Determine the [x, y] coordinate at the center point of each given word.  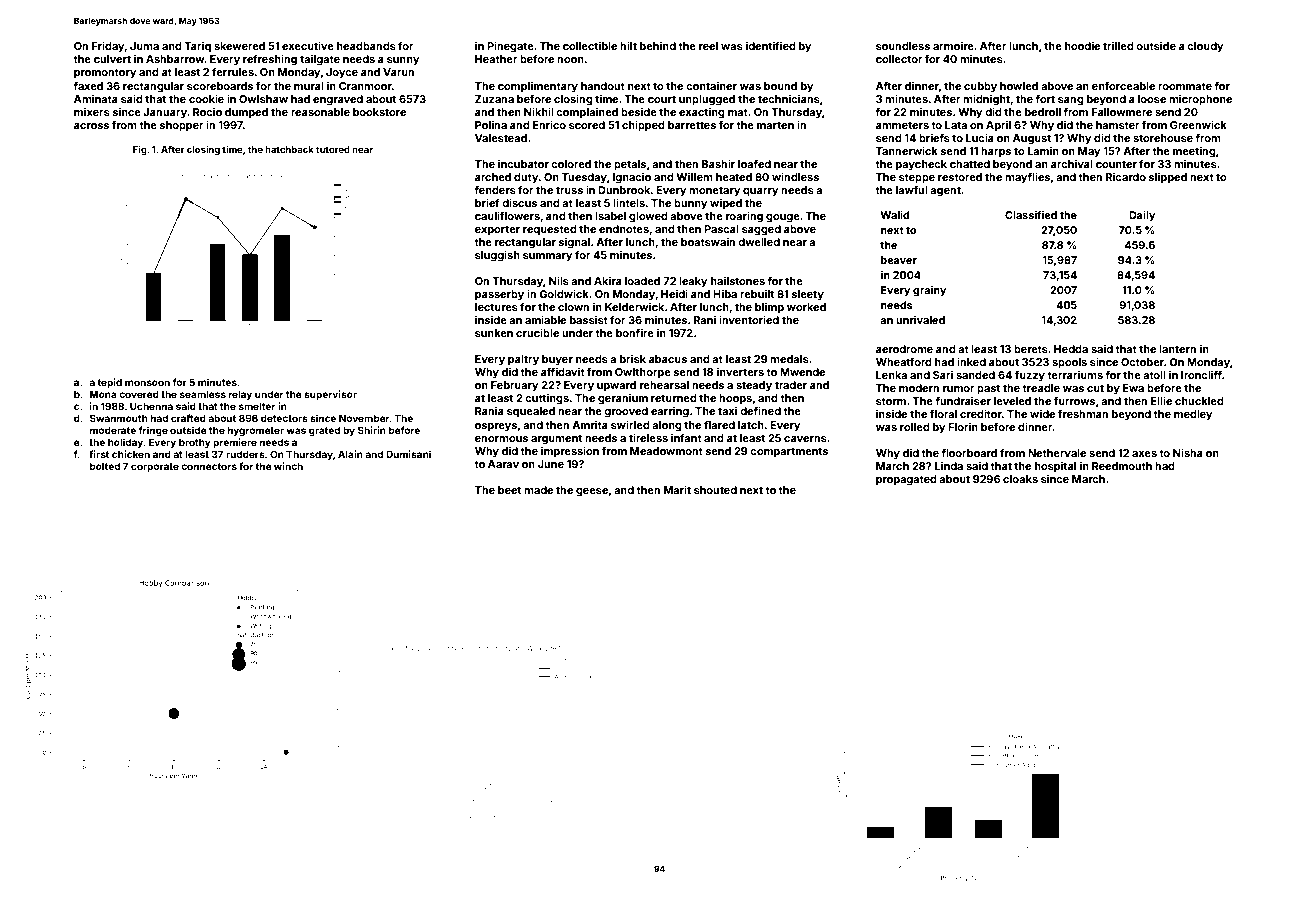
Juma [144, 46]
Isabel [610, 216]
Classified [1031, 215]
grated [324, 431]
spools [1069, 363]
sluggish [497, 256]
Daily [1142, 216]
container [711, 86]
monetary [715, 191]
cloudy [1205, 47]
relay [240, 395]
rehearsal [664, 385]
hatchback [289, 149]
